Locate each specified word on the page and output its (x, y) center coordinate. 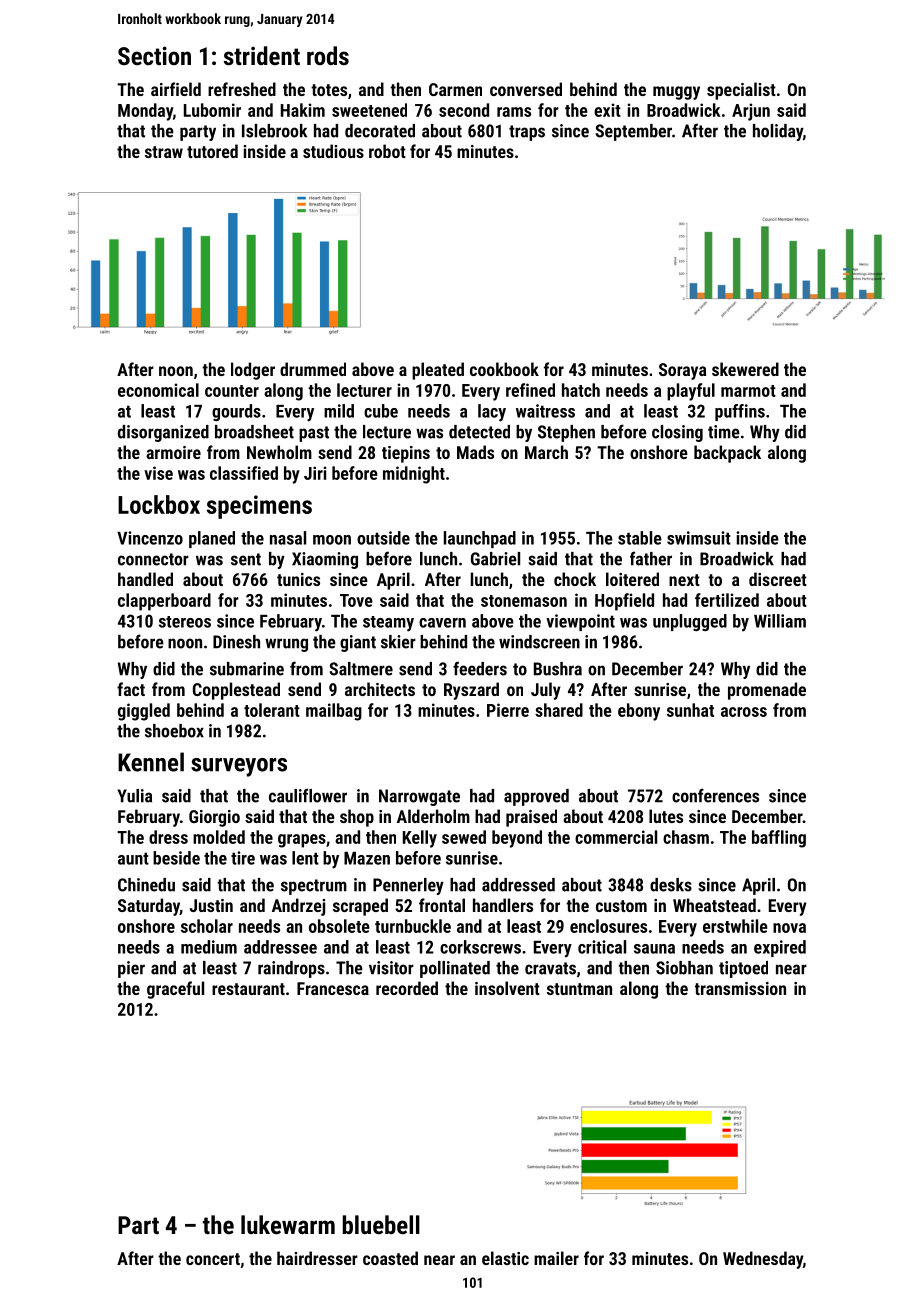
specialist (741, 91)
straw (164, 152)
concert (213, 1259)
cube (381, 411)
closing (677, 433)
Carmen (455, 89)
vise (158, 473)
